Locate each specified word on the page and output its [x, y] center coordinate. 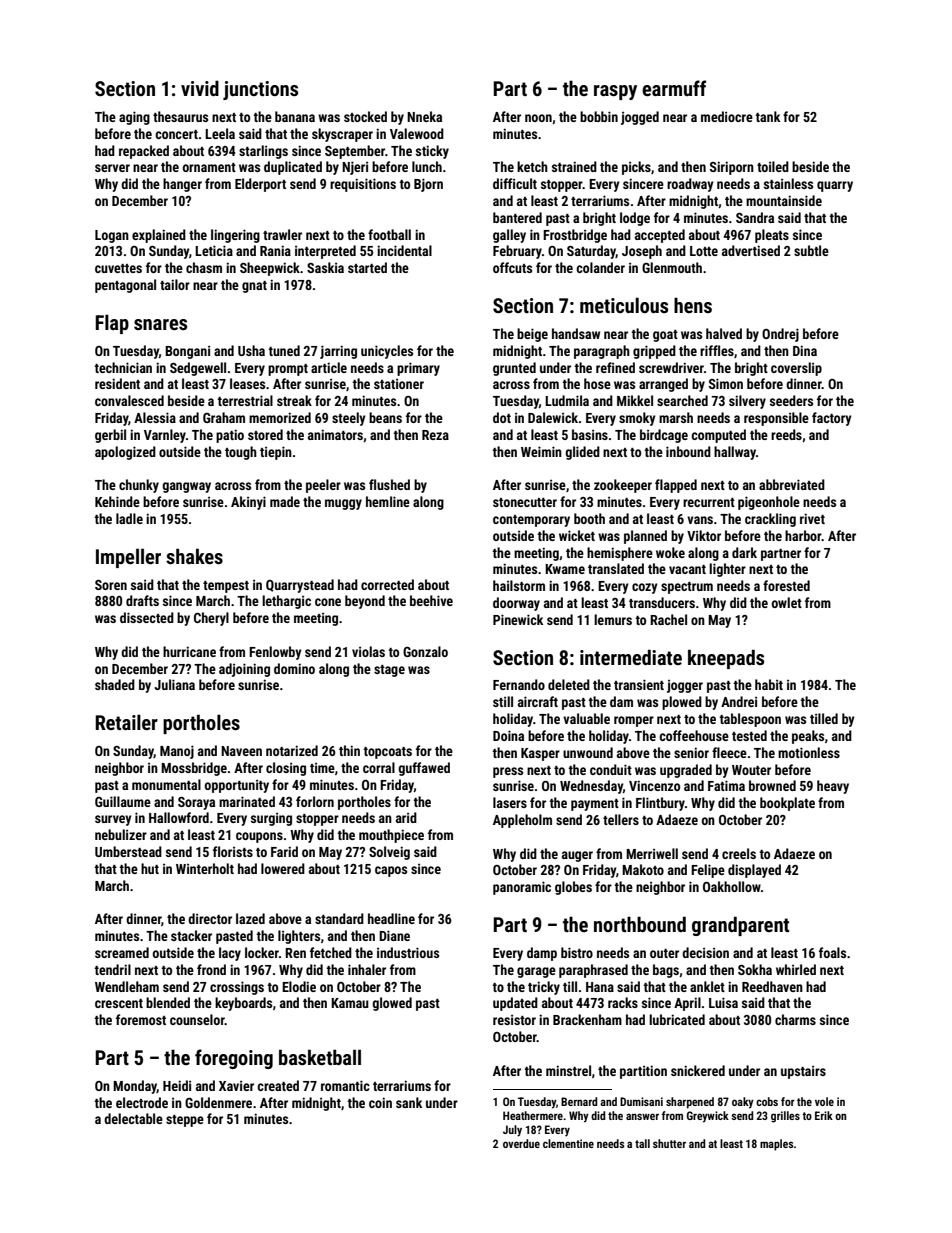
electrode [142, 1102]
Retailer [126, 722]
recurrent [709, 502]
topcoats [387, 753]
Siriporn [732, 168]
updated [515, 1004]
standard [339, 918]
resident [117, 383]
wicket [577, 535]
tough [241, 453]
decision [705, 952]
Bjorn [428, 185]
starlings [263, 152]
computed [718, 436]
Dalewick [553, 417]
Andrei [739, 701]
